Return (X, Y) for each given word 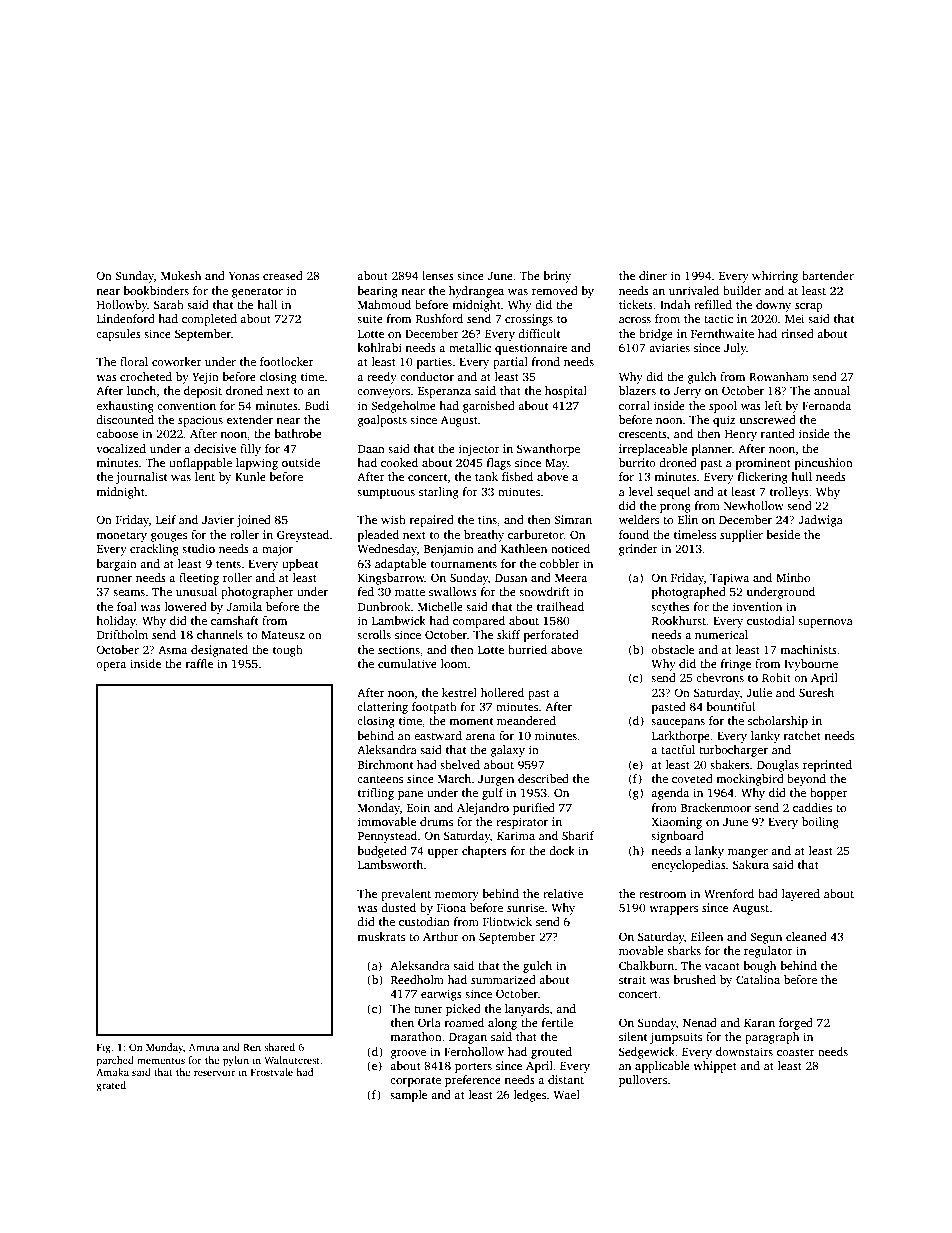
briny (557, 277)
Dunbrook (384, 606)
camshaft (234, 620)
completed (209, 320)
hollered (502, 692)
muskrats (381, 936)
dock (562, 850)
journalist (141, 478)
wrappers (673, 910)
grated (111, 1086)
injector (479, 450)
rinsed (797, 333)
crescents (643, 434)
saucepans (678, 723)
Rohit (776, 677)
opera (111, 666)
